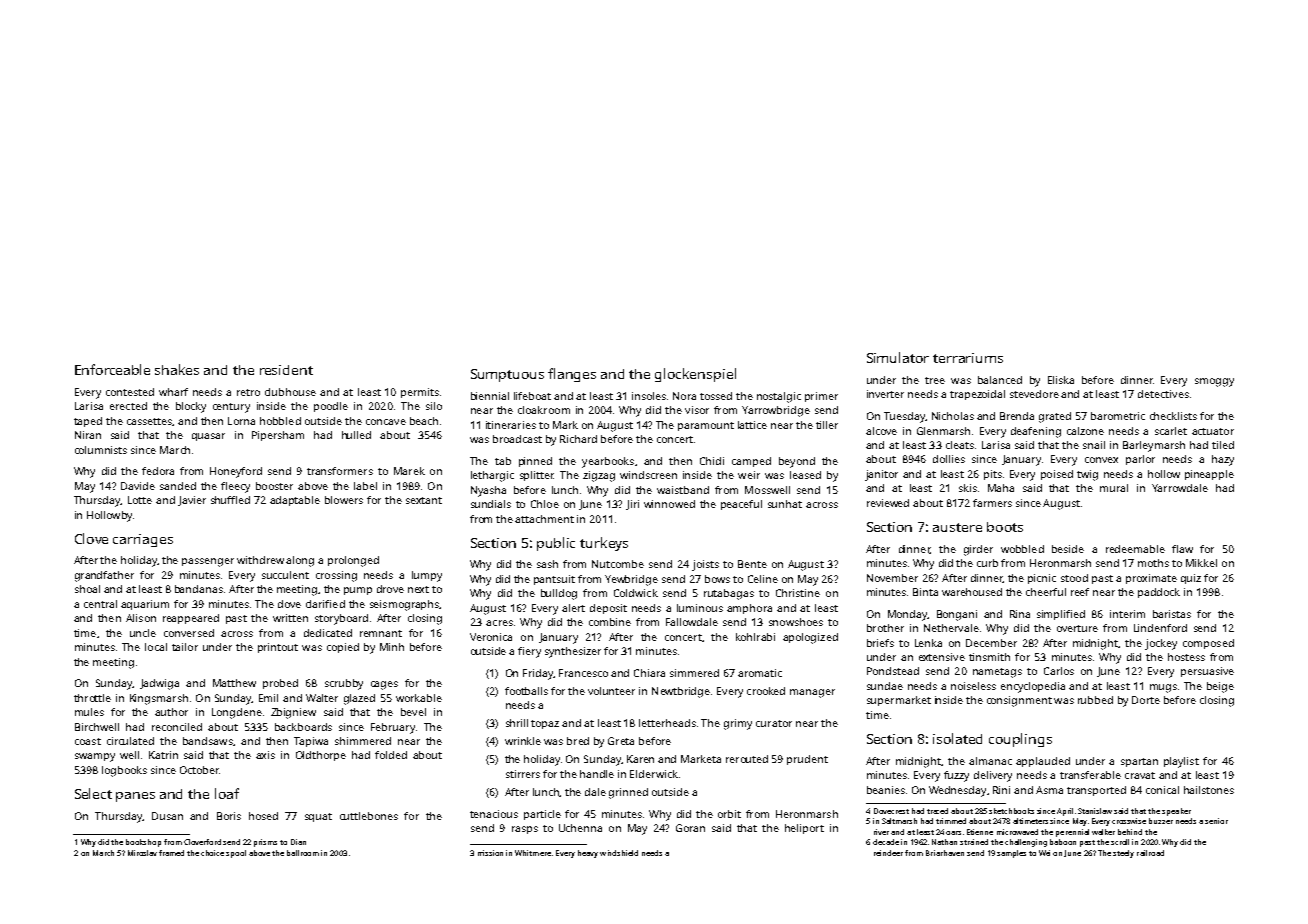 Image resolution: width=1308 pixels, height=924 pixels. What do you see at coordinates (95, 757) in the screenshot?
I see `swampy` at bounding box center [95, 757].
